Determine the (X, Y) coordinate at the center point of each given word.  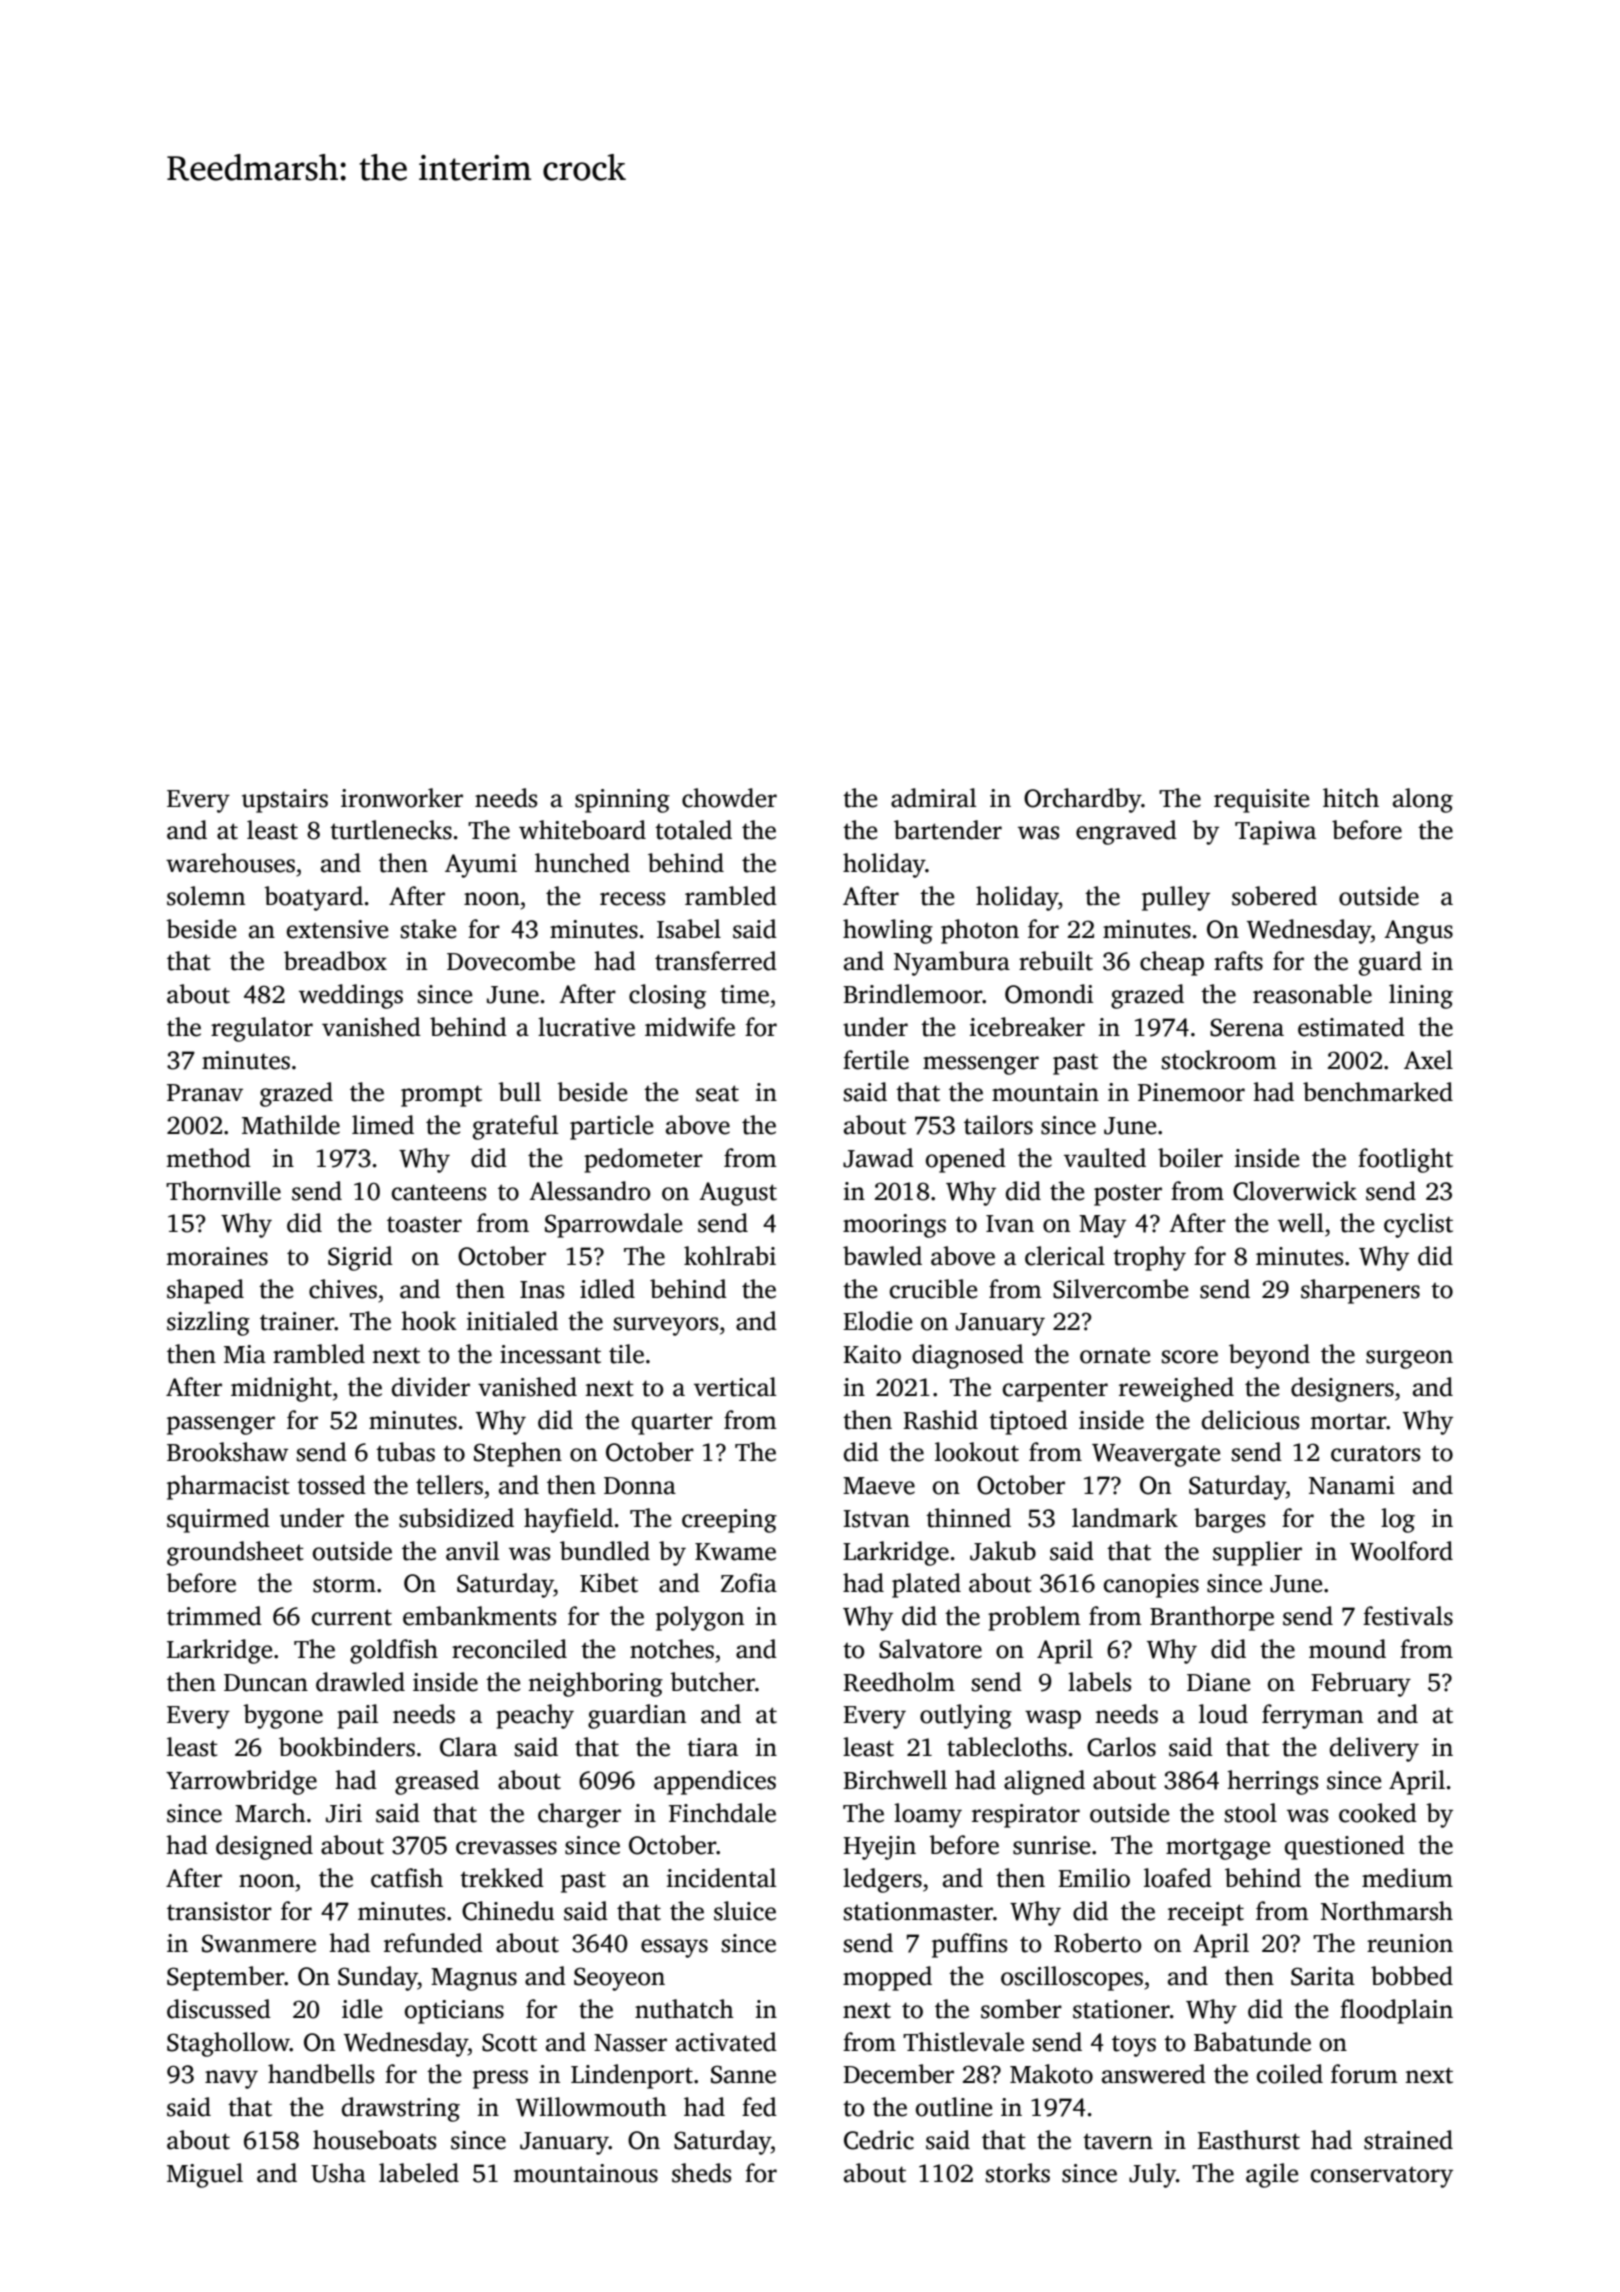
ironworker (402, 798)
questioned (1345, 1847)
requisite (1261, 801)
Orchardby (1083, 800)
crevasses (506, 1848)
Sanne (743, 2074)
